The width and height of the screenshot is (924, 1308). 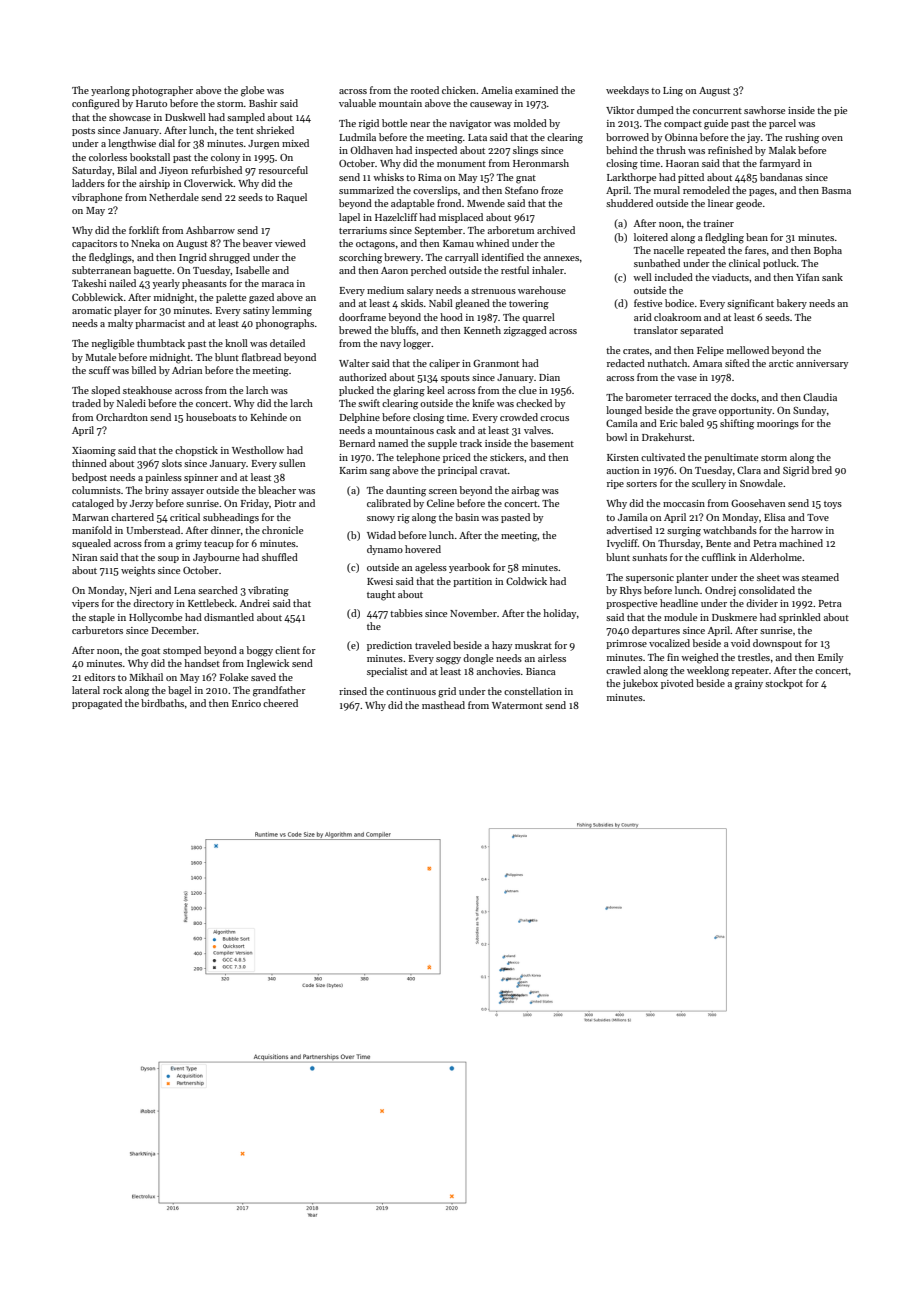 What do you see at coordinates (380, 581) in the screenshot?
I see `Kwesi` at bounding box center [380, 581].
